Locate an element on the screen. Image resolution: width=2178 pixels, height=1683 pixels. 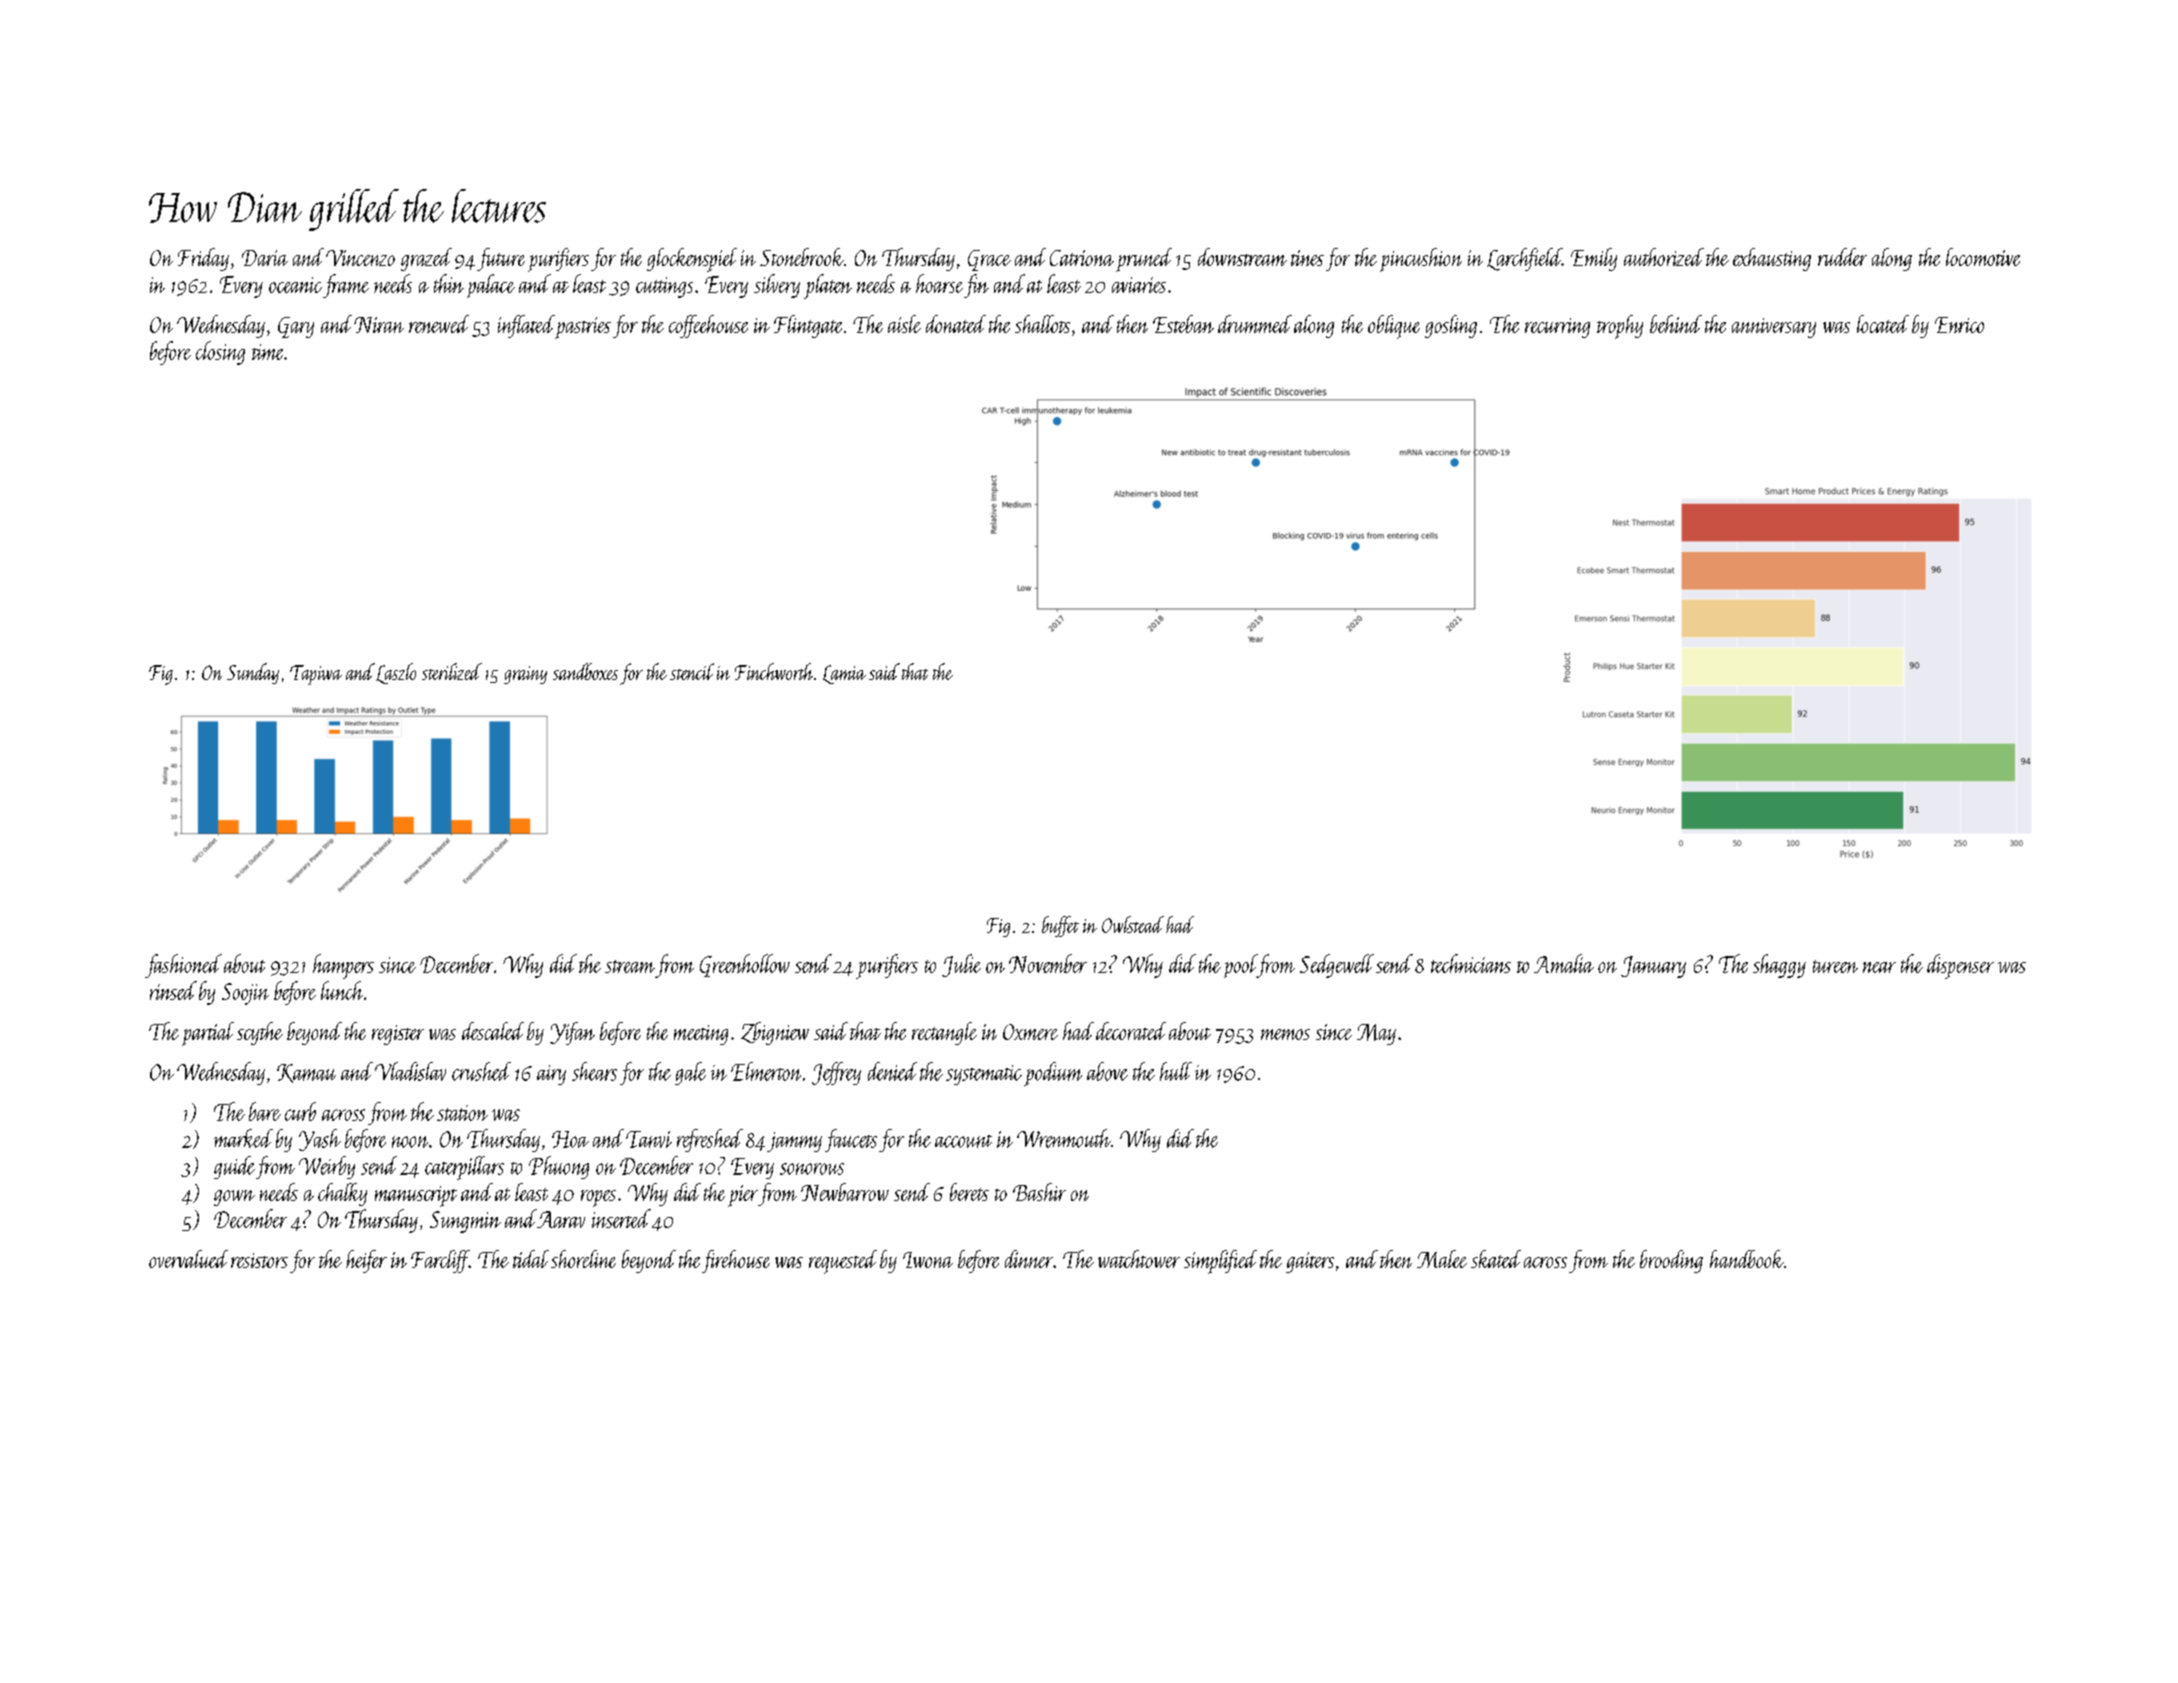
Enrico is located at coordinates (1959, 325).
